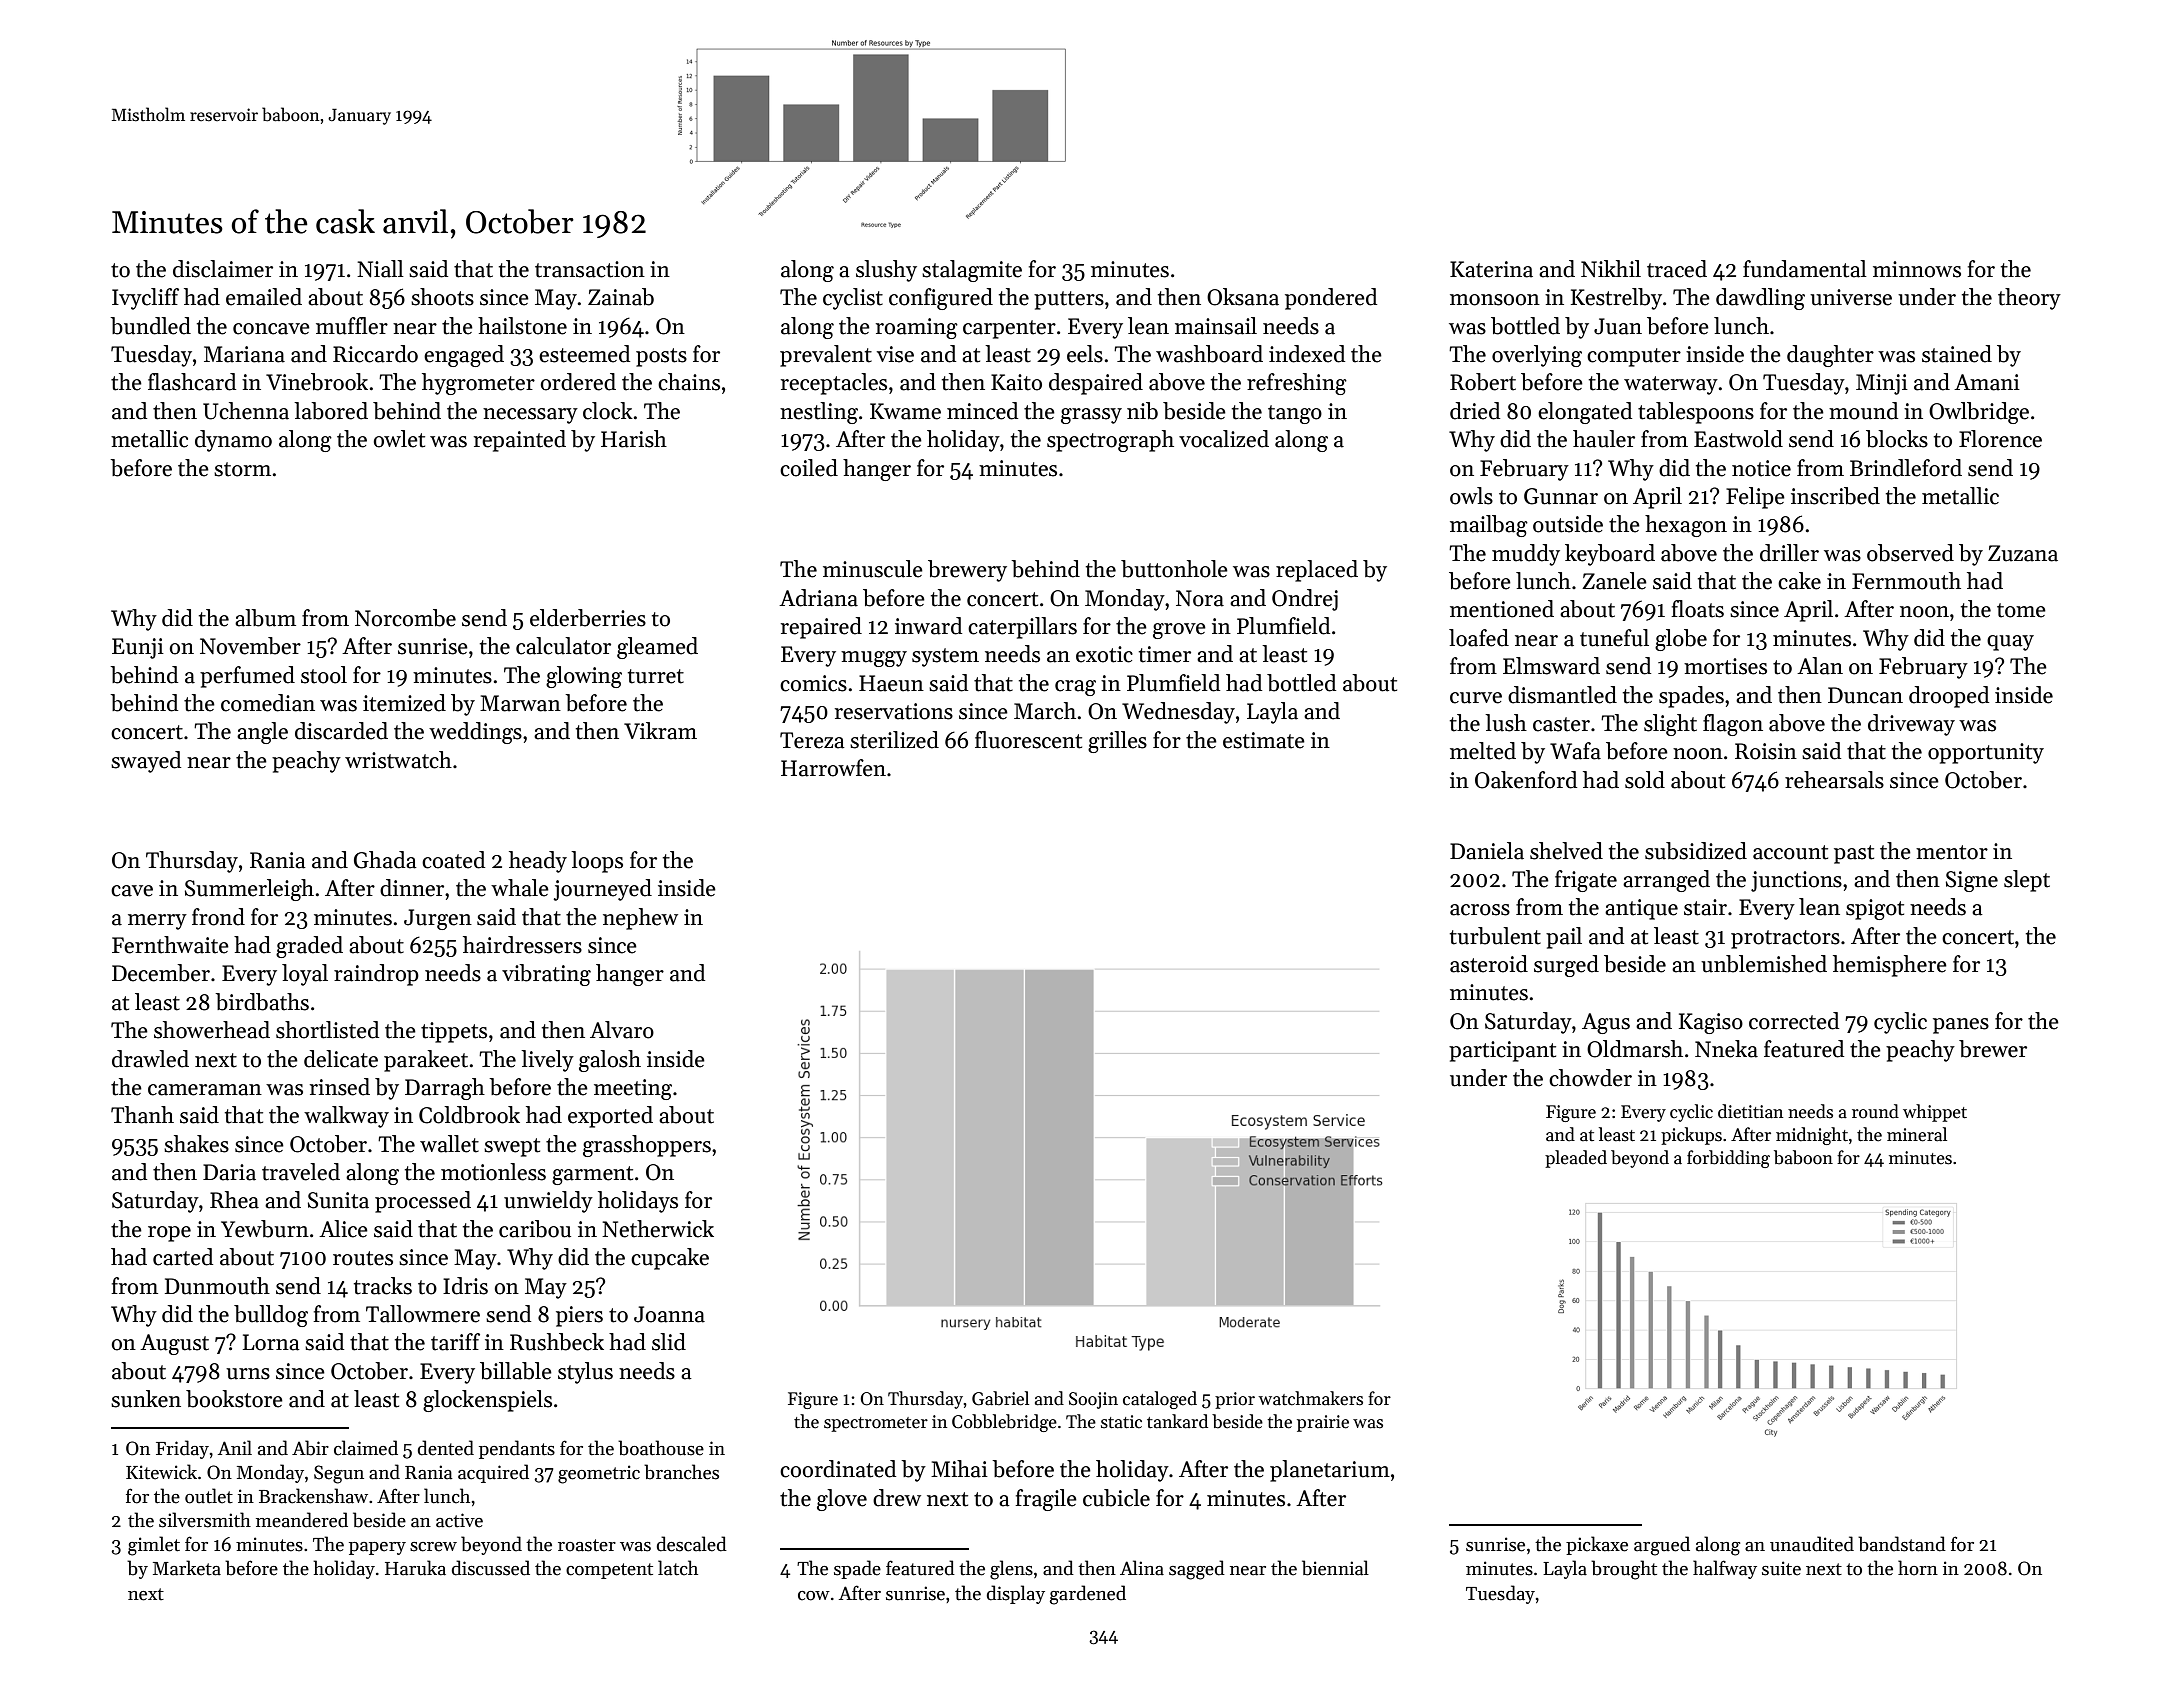 The image size is (2178, 1683). I want to click on biennial, so click(1335, 1568).
